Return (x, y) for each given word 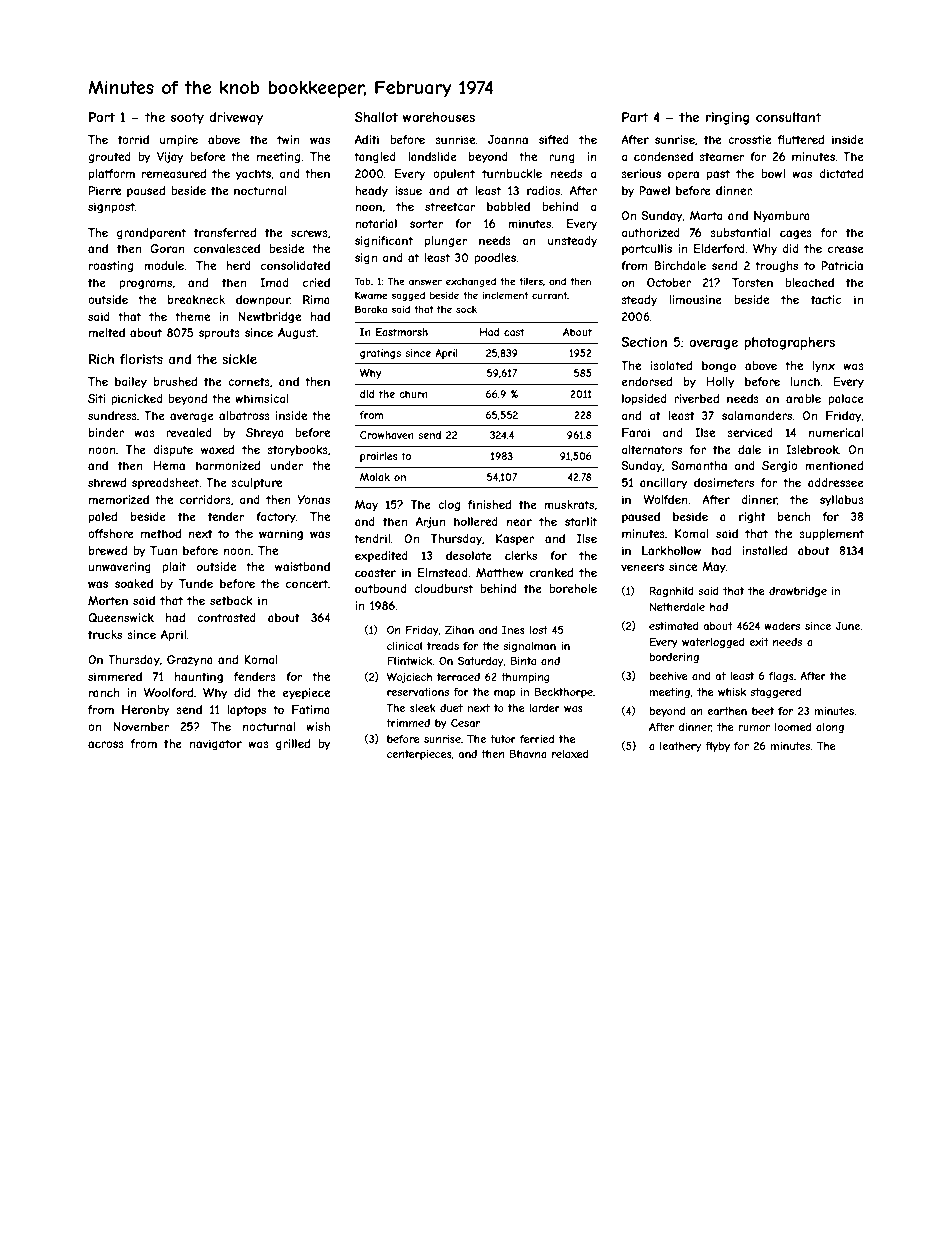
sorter (427, 223)
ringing (727, 118)
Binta (523, 661)
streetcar (450, 206)
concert (307, 583)
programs (145, 285)
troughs (776, 267)
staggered (775, 693)
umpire (179, 140)
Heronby (146, 711)
